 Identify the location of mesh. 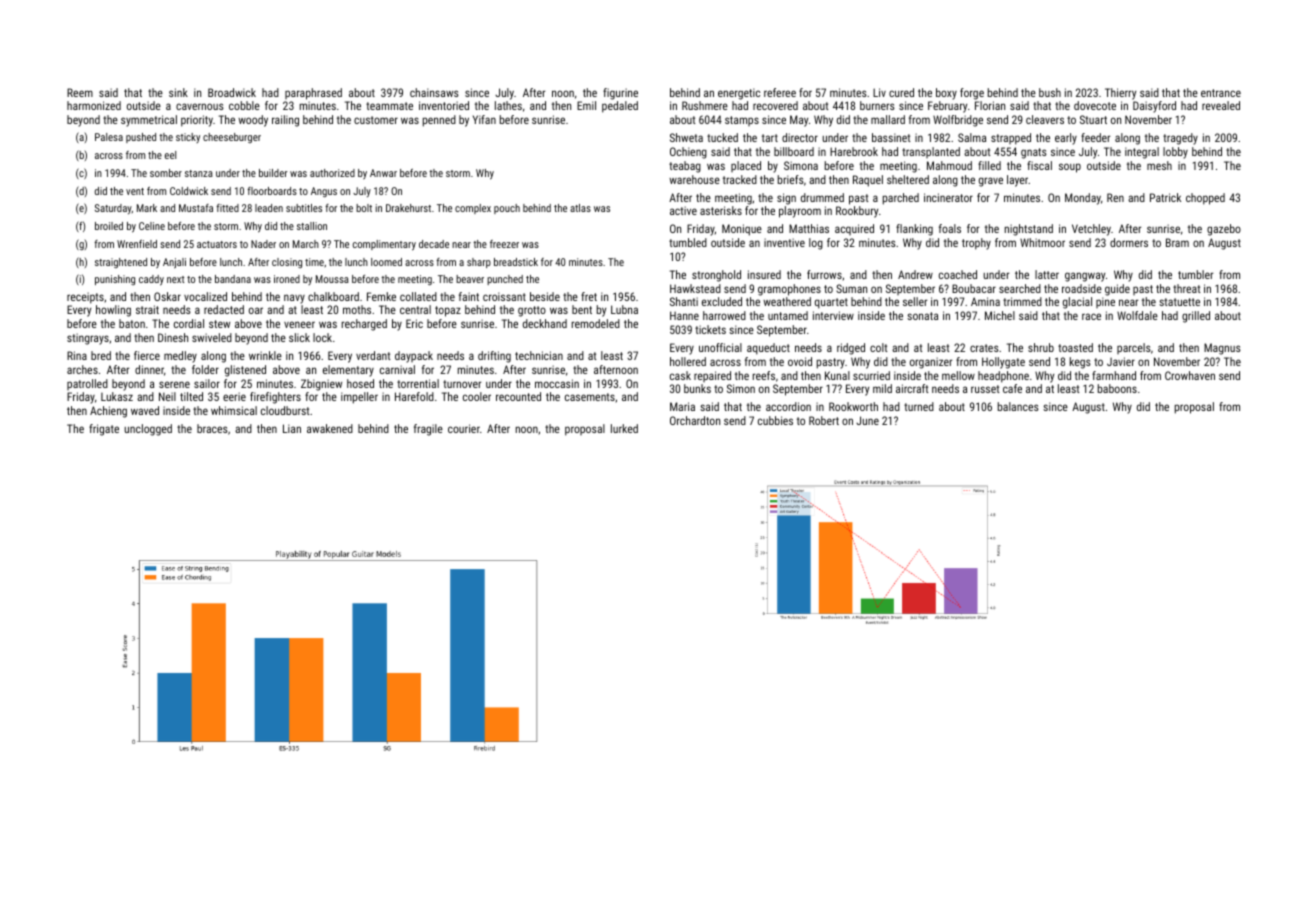
(1159, 165).
